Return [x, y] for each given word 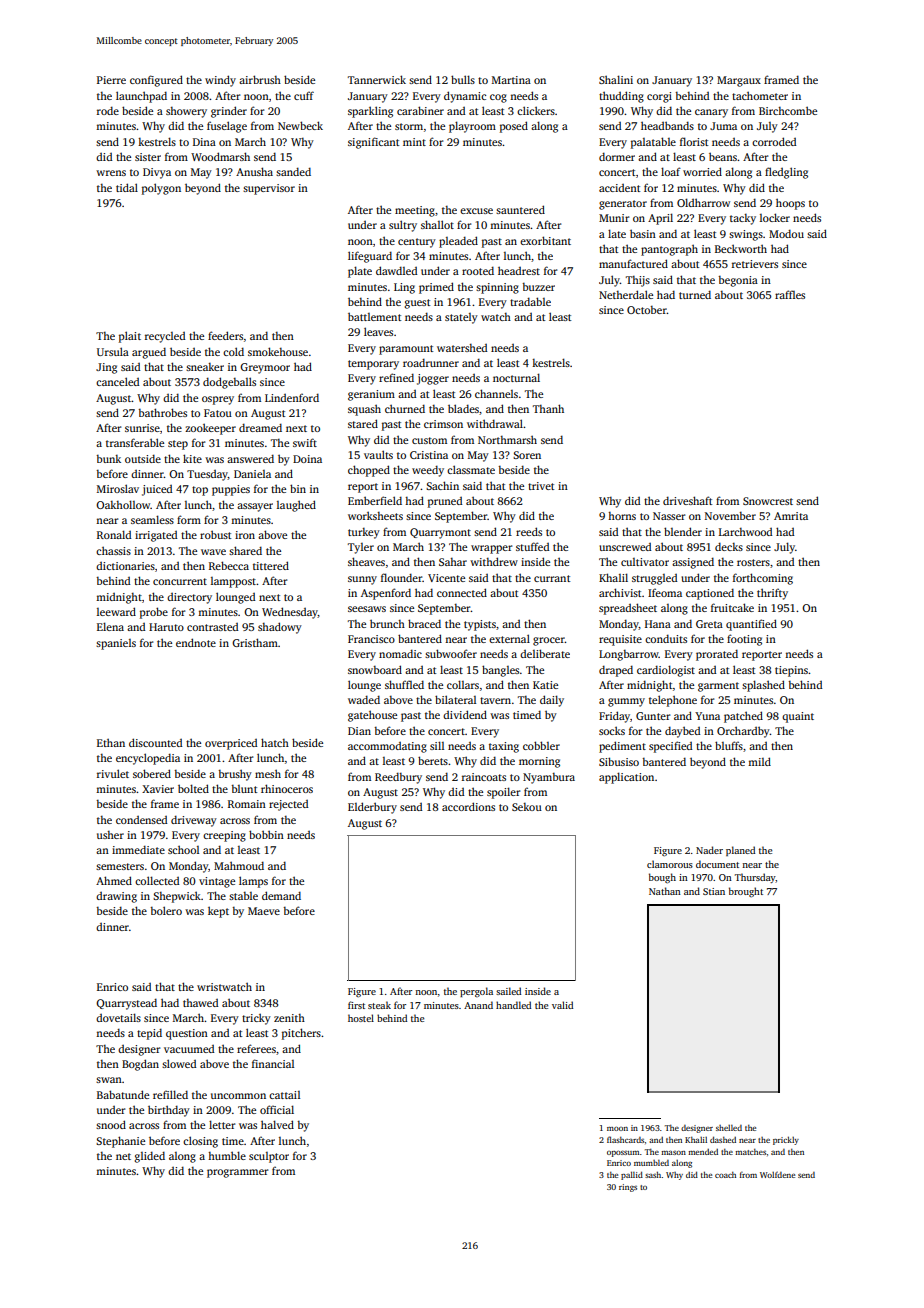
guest [417, 304]
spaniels [116, 644]
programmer [237, 1173]
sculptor [269, 1157]
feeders [225, 335]
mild [759, 761]
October [647, 310]
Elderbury [372, 808]
